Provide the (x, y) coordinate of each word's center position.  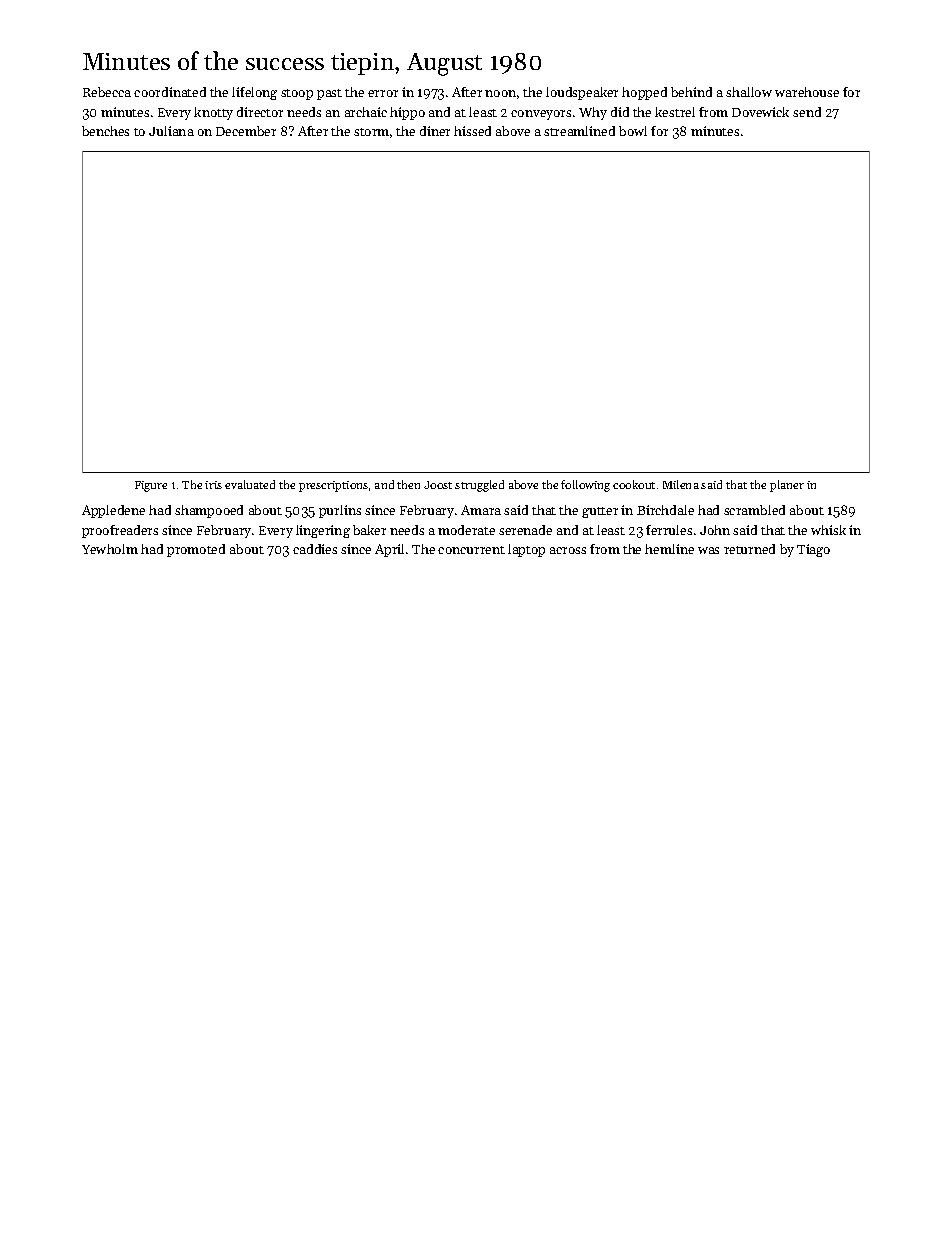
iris (213, 485)
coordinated (170, 92)
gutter (600, 512)
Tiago (813, 550)
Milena (681, 484)
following (585, 486)
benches (105, 131)
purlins (340, 511)
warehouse (807, 92)
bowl (633, 131)
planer (787, 486)
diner (435, 131)
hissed (472, 131)
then (408, 484)
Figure (151, 486)
